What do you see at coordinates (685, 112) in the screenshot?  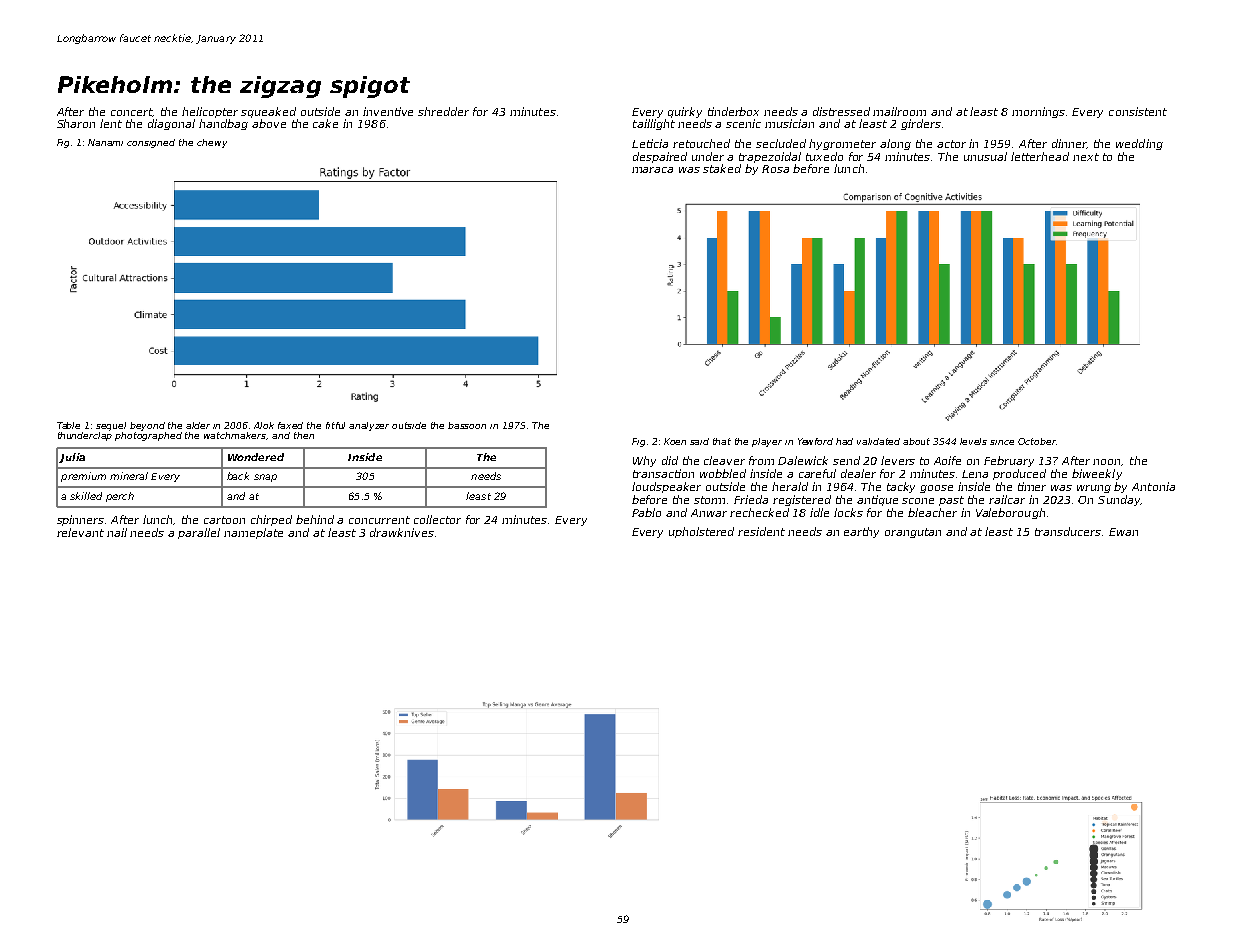 I see `quirky` at bounding box center [685, 112].
